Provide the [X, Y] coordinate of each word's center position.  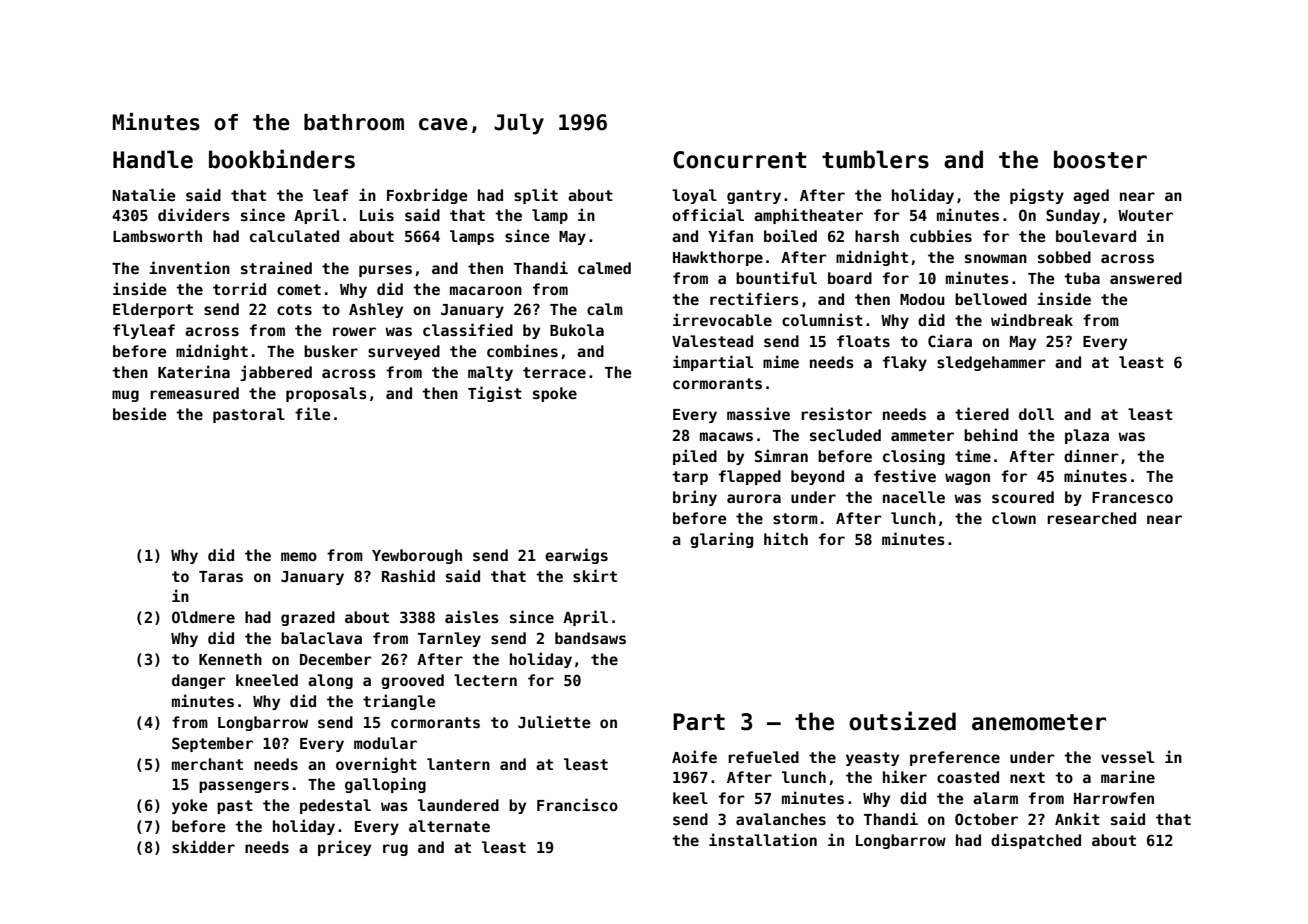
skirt [595, 575]
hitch [786, 538]
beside [140, 413]
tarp [690, 478]
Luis [377, 214]
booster [1100, 159]
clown [1014, 518]
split [536, 196]
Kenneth [230, 659]
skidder [203, 846]
